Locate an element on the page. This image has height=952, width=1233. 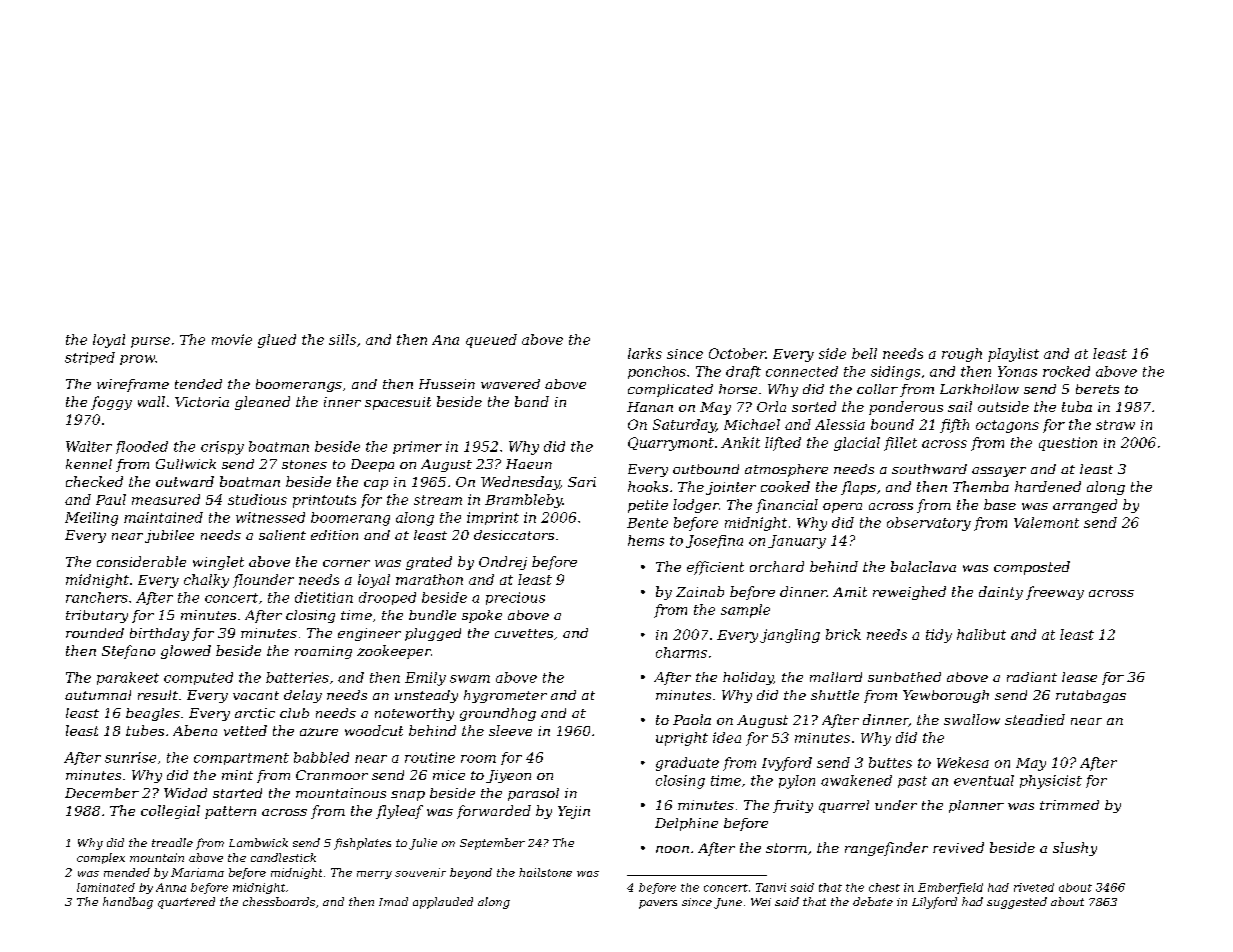
Victoria is located at coordinates (202, 402).
